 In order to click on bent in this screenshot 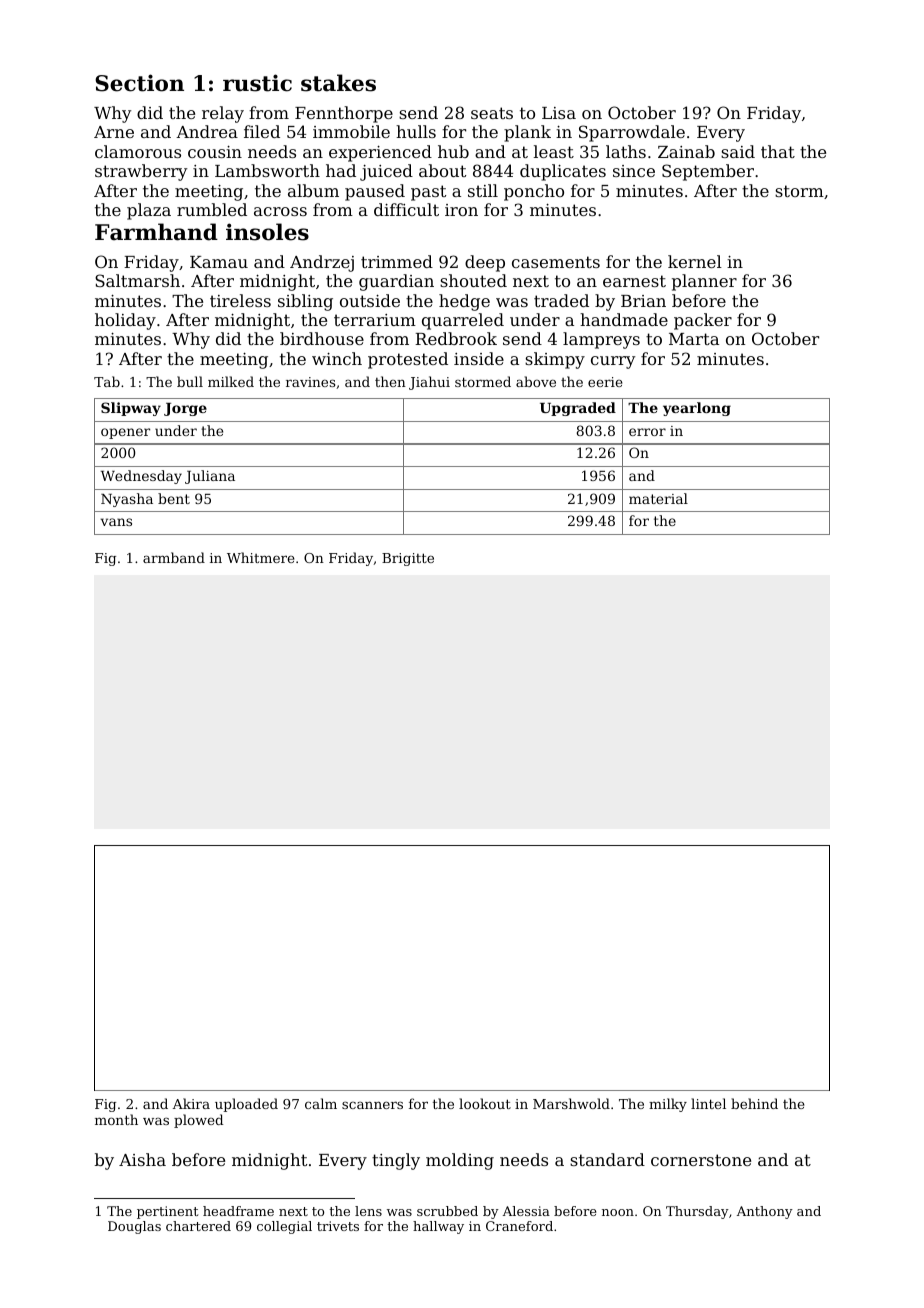, I will do `click(174, 498)`.
